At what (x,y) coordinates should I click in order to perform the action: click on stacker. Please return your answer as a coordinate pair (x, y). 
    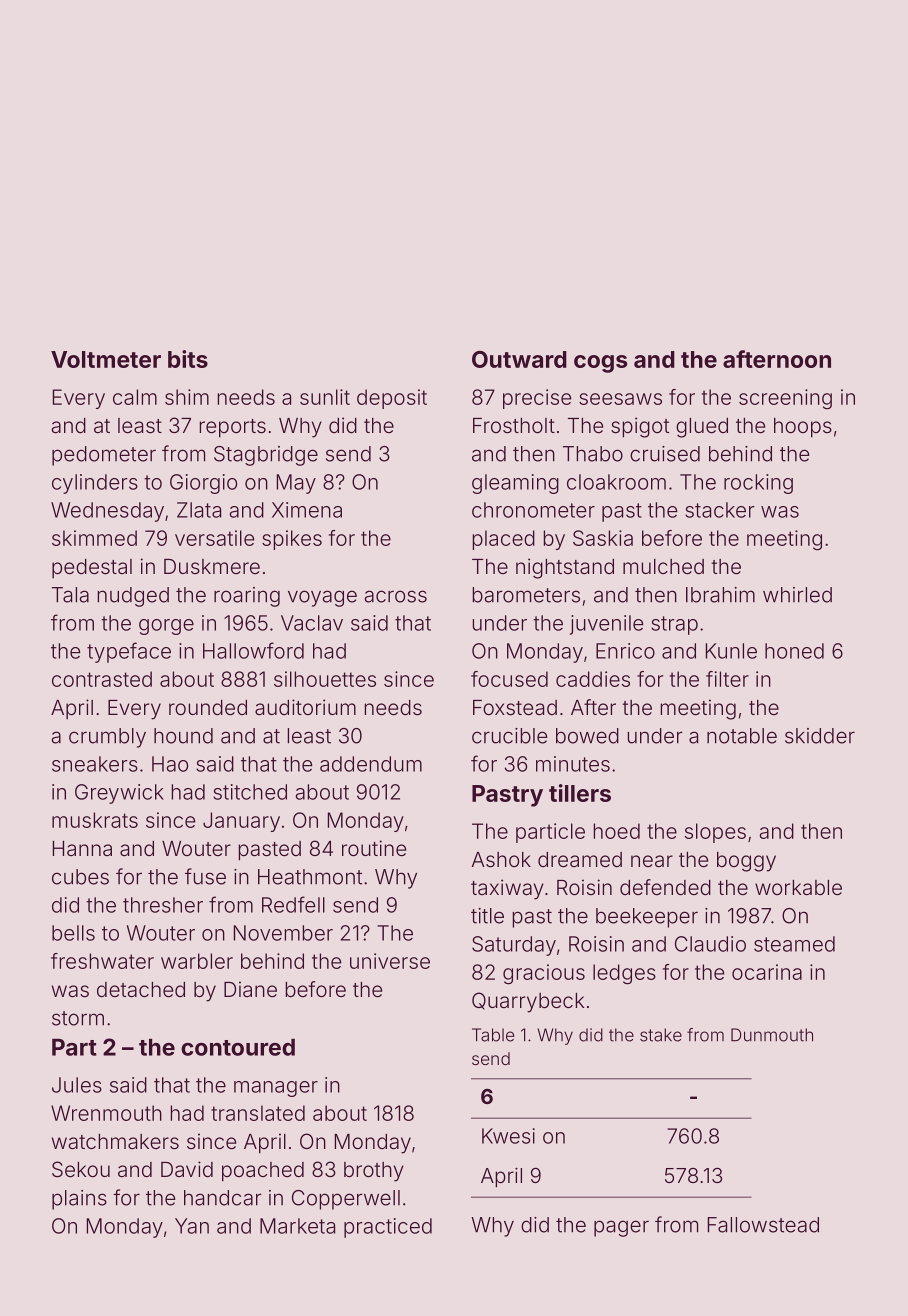
    Looking at the image, I should click on (720, 510).
